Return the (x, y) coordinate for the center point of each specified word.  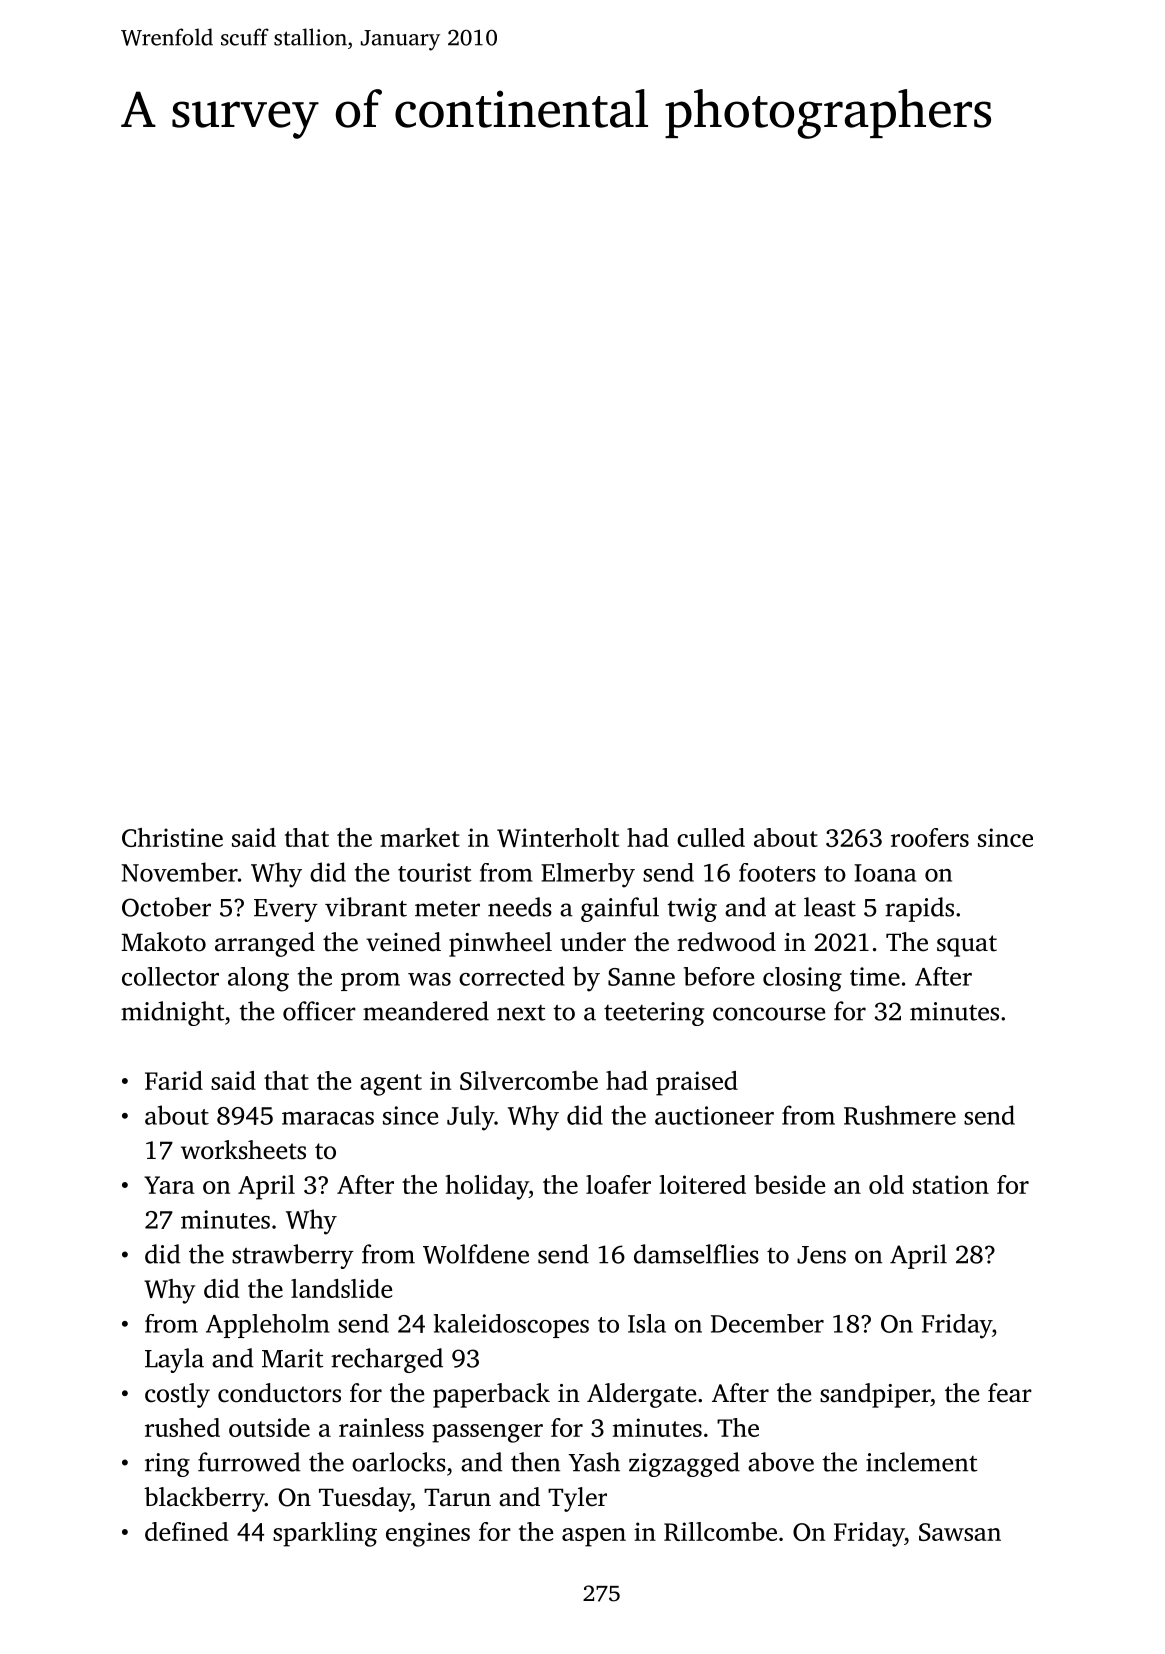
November (179, 872)
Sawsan (960, 1532)
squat (967, 946)
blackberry (204, 1499)
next (521, 1013)
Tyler (577, 1499)
